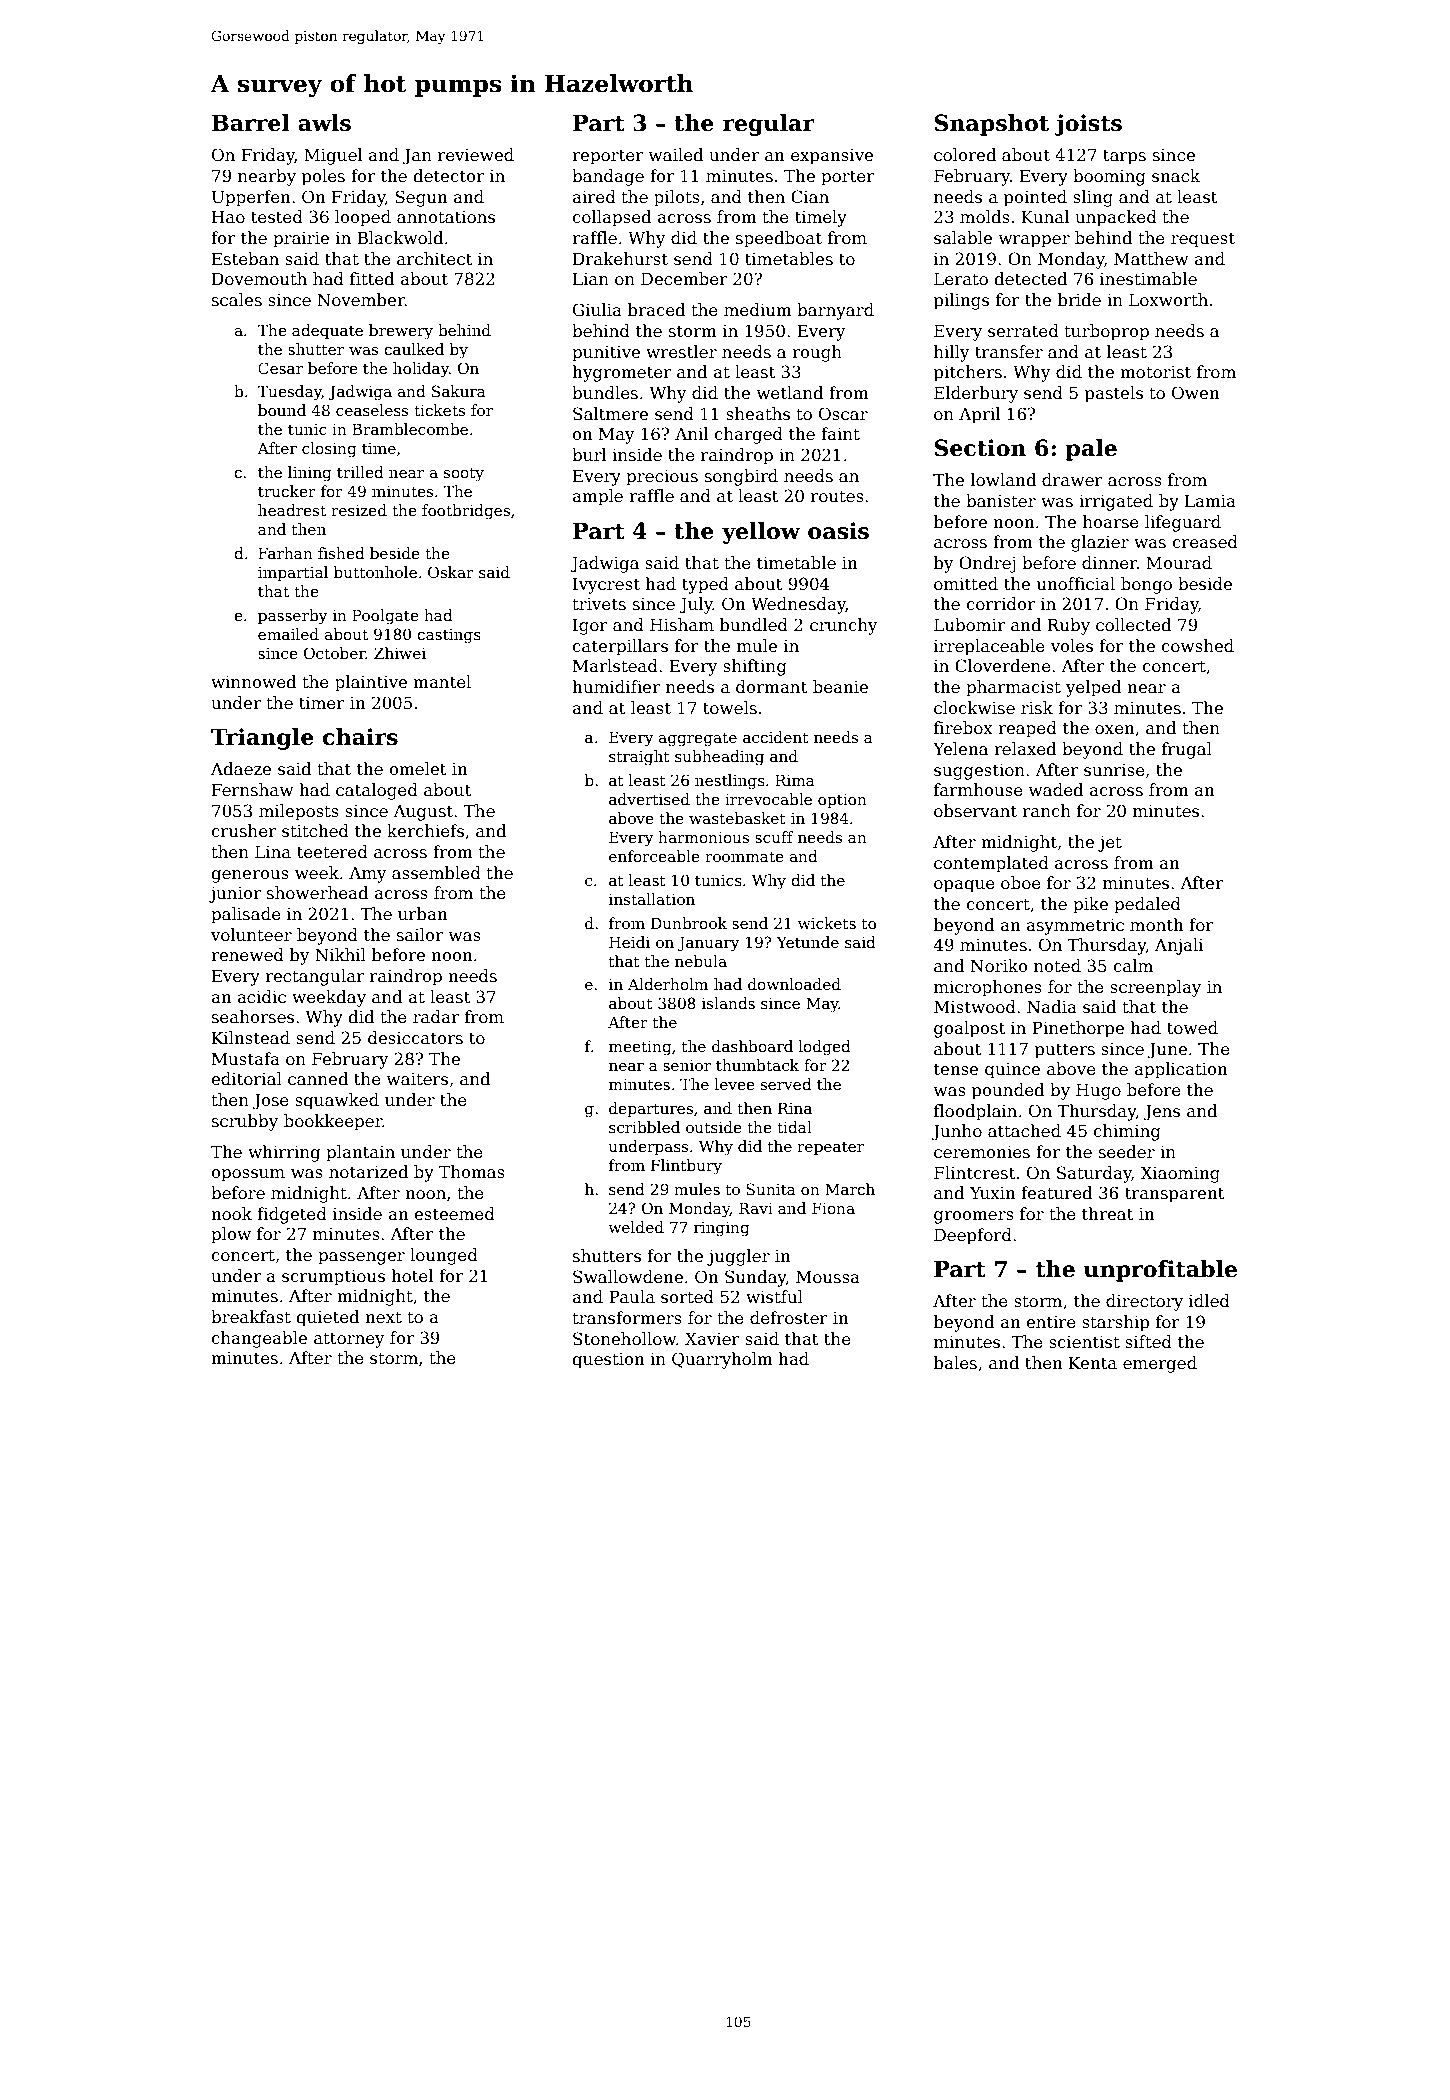  Describe the element at coordinates (1009, 352) in the screenshot. I see `transfer` at that location.
